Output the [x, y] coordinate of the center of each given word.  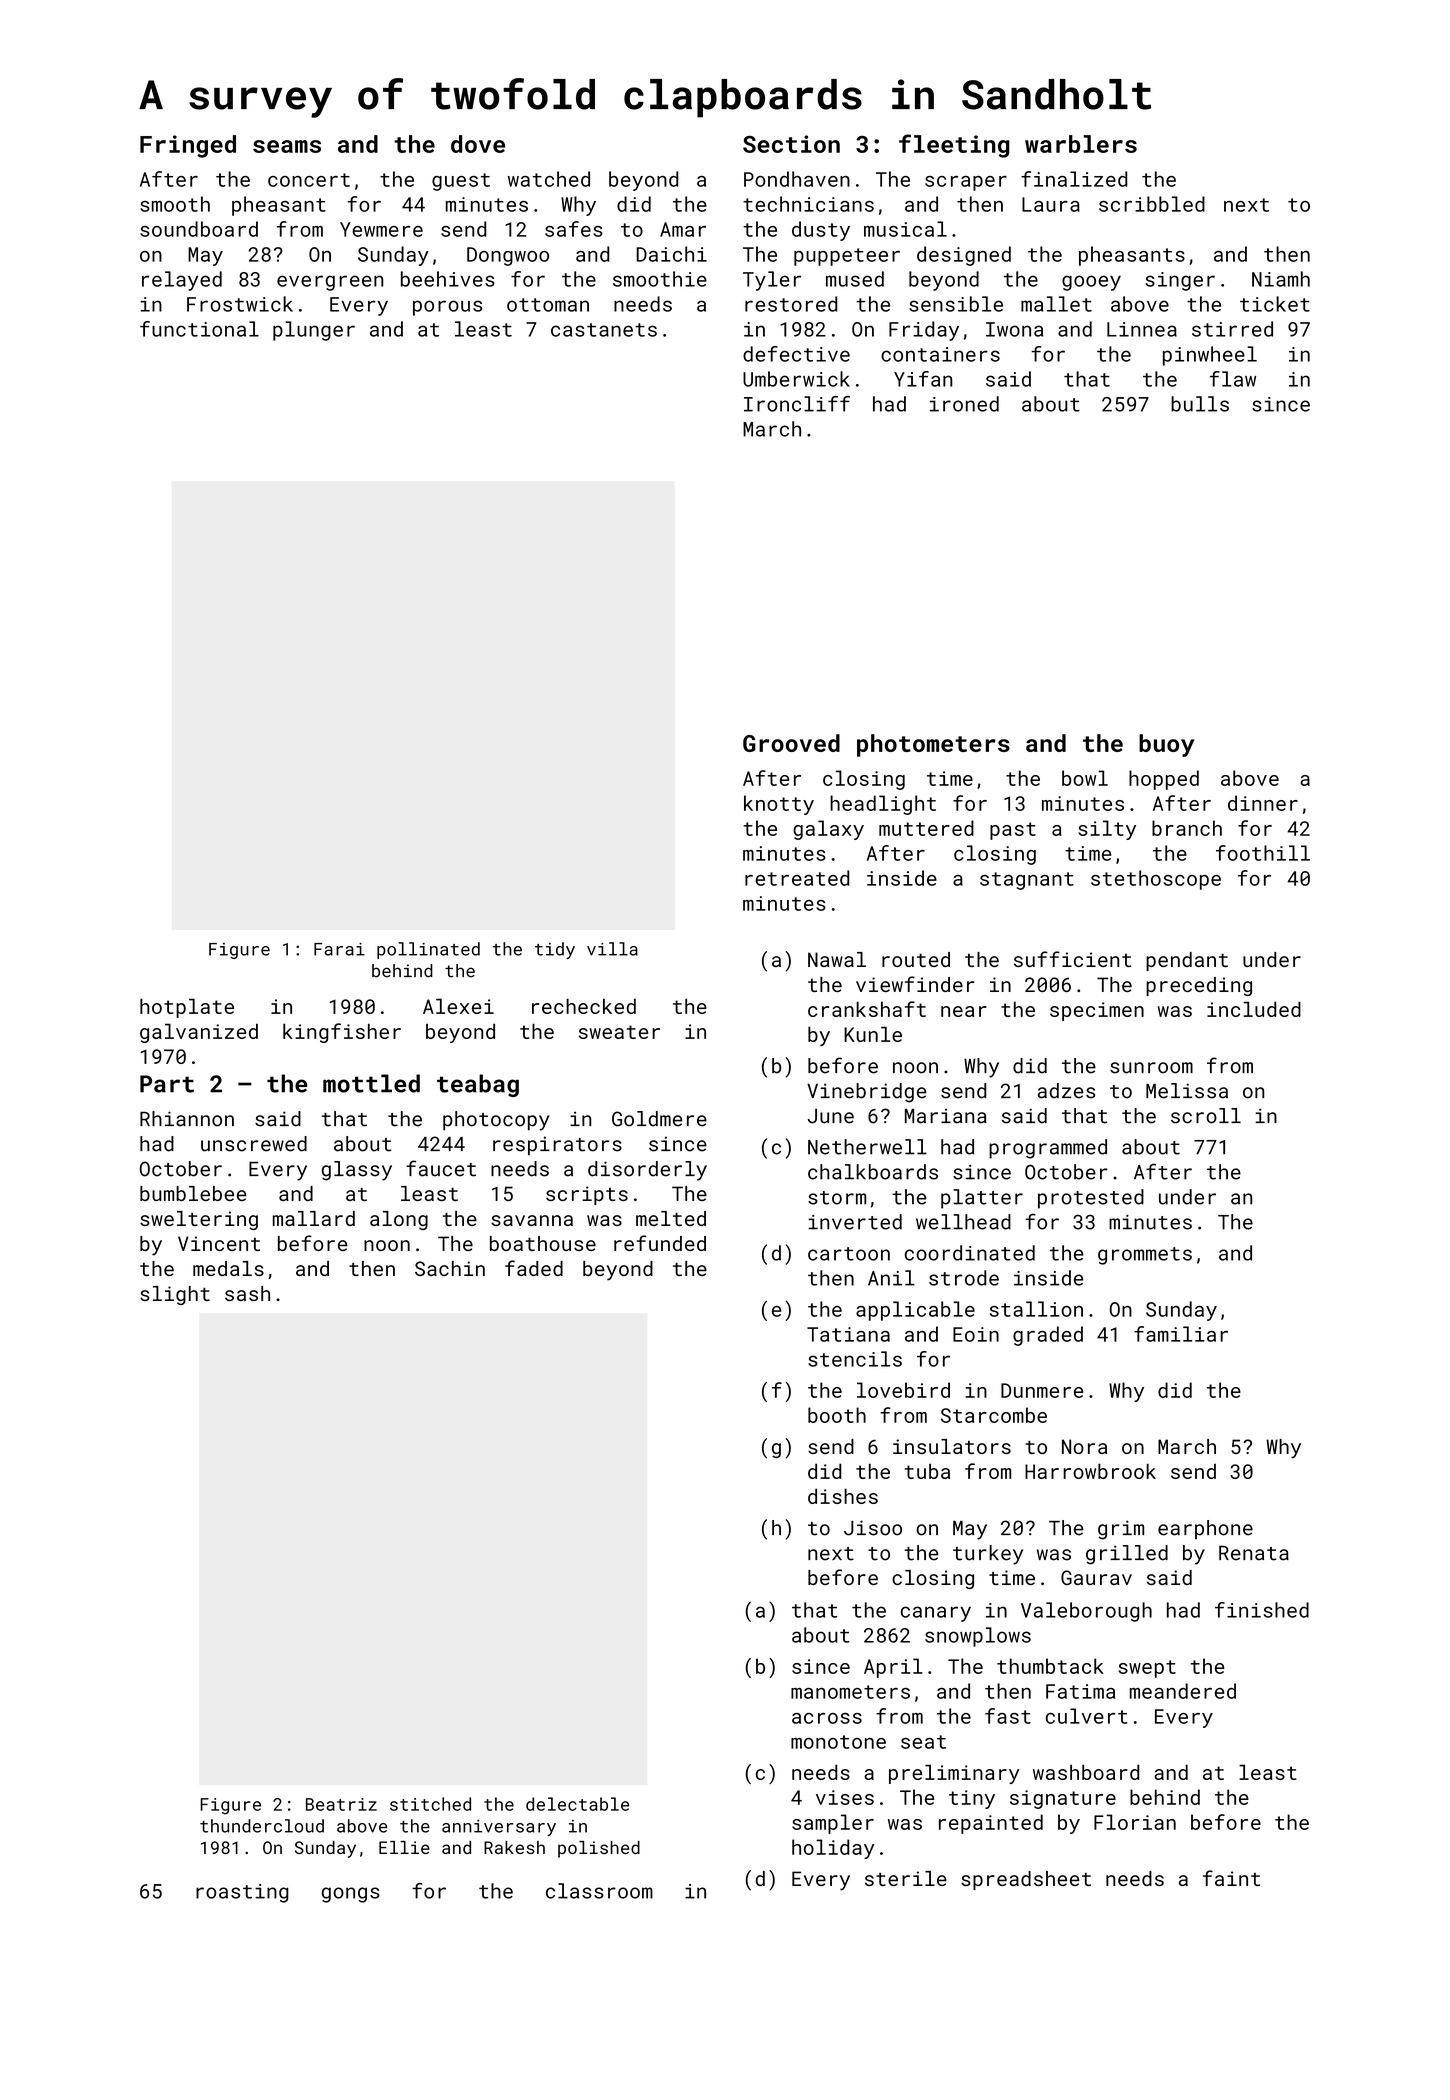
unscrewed [254, 1144]
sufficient [1072, 959]
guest [461, 182]
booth [837, 1415]
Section [791, 144]
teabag [478, 1085]
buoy [1166, 745]
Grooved [791, 743]
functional [199, 329]
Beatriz [341, 1804]
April [893, 1668]
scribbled [1152, 204]
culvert [1086, 1716]
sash [247, 1293]
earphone [1205, 1529]
